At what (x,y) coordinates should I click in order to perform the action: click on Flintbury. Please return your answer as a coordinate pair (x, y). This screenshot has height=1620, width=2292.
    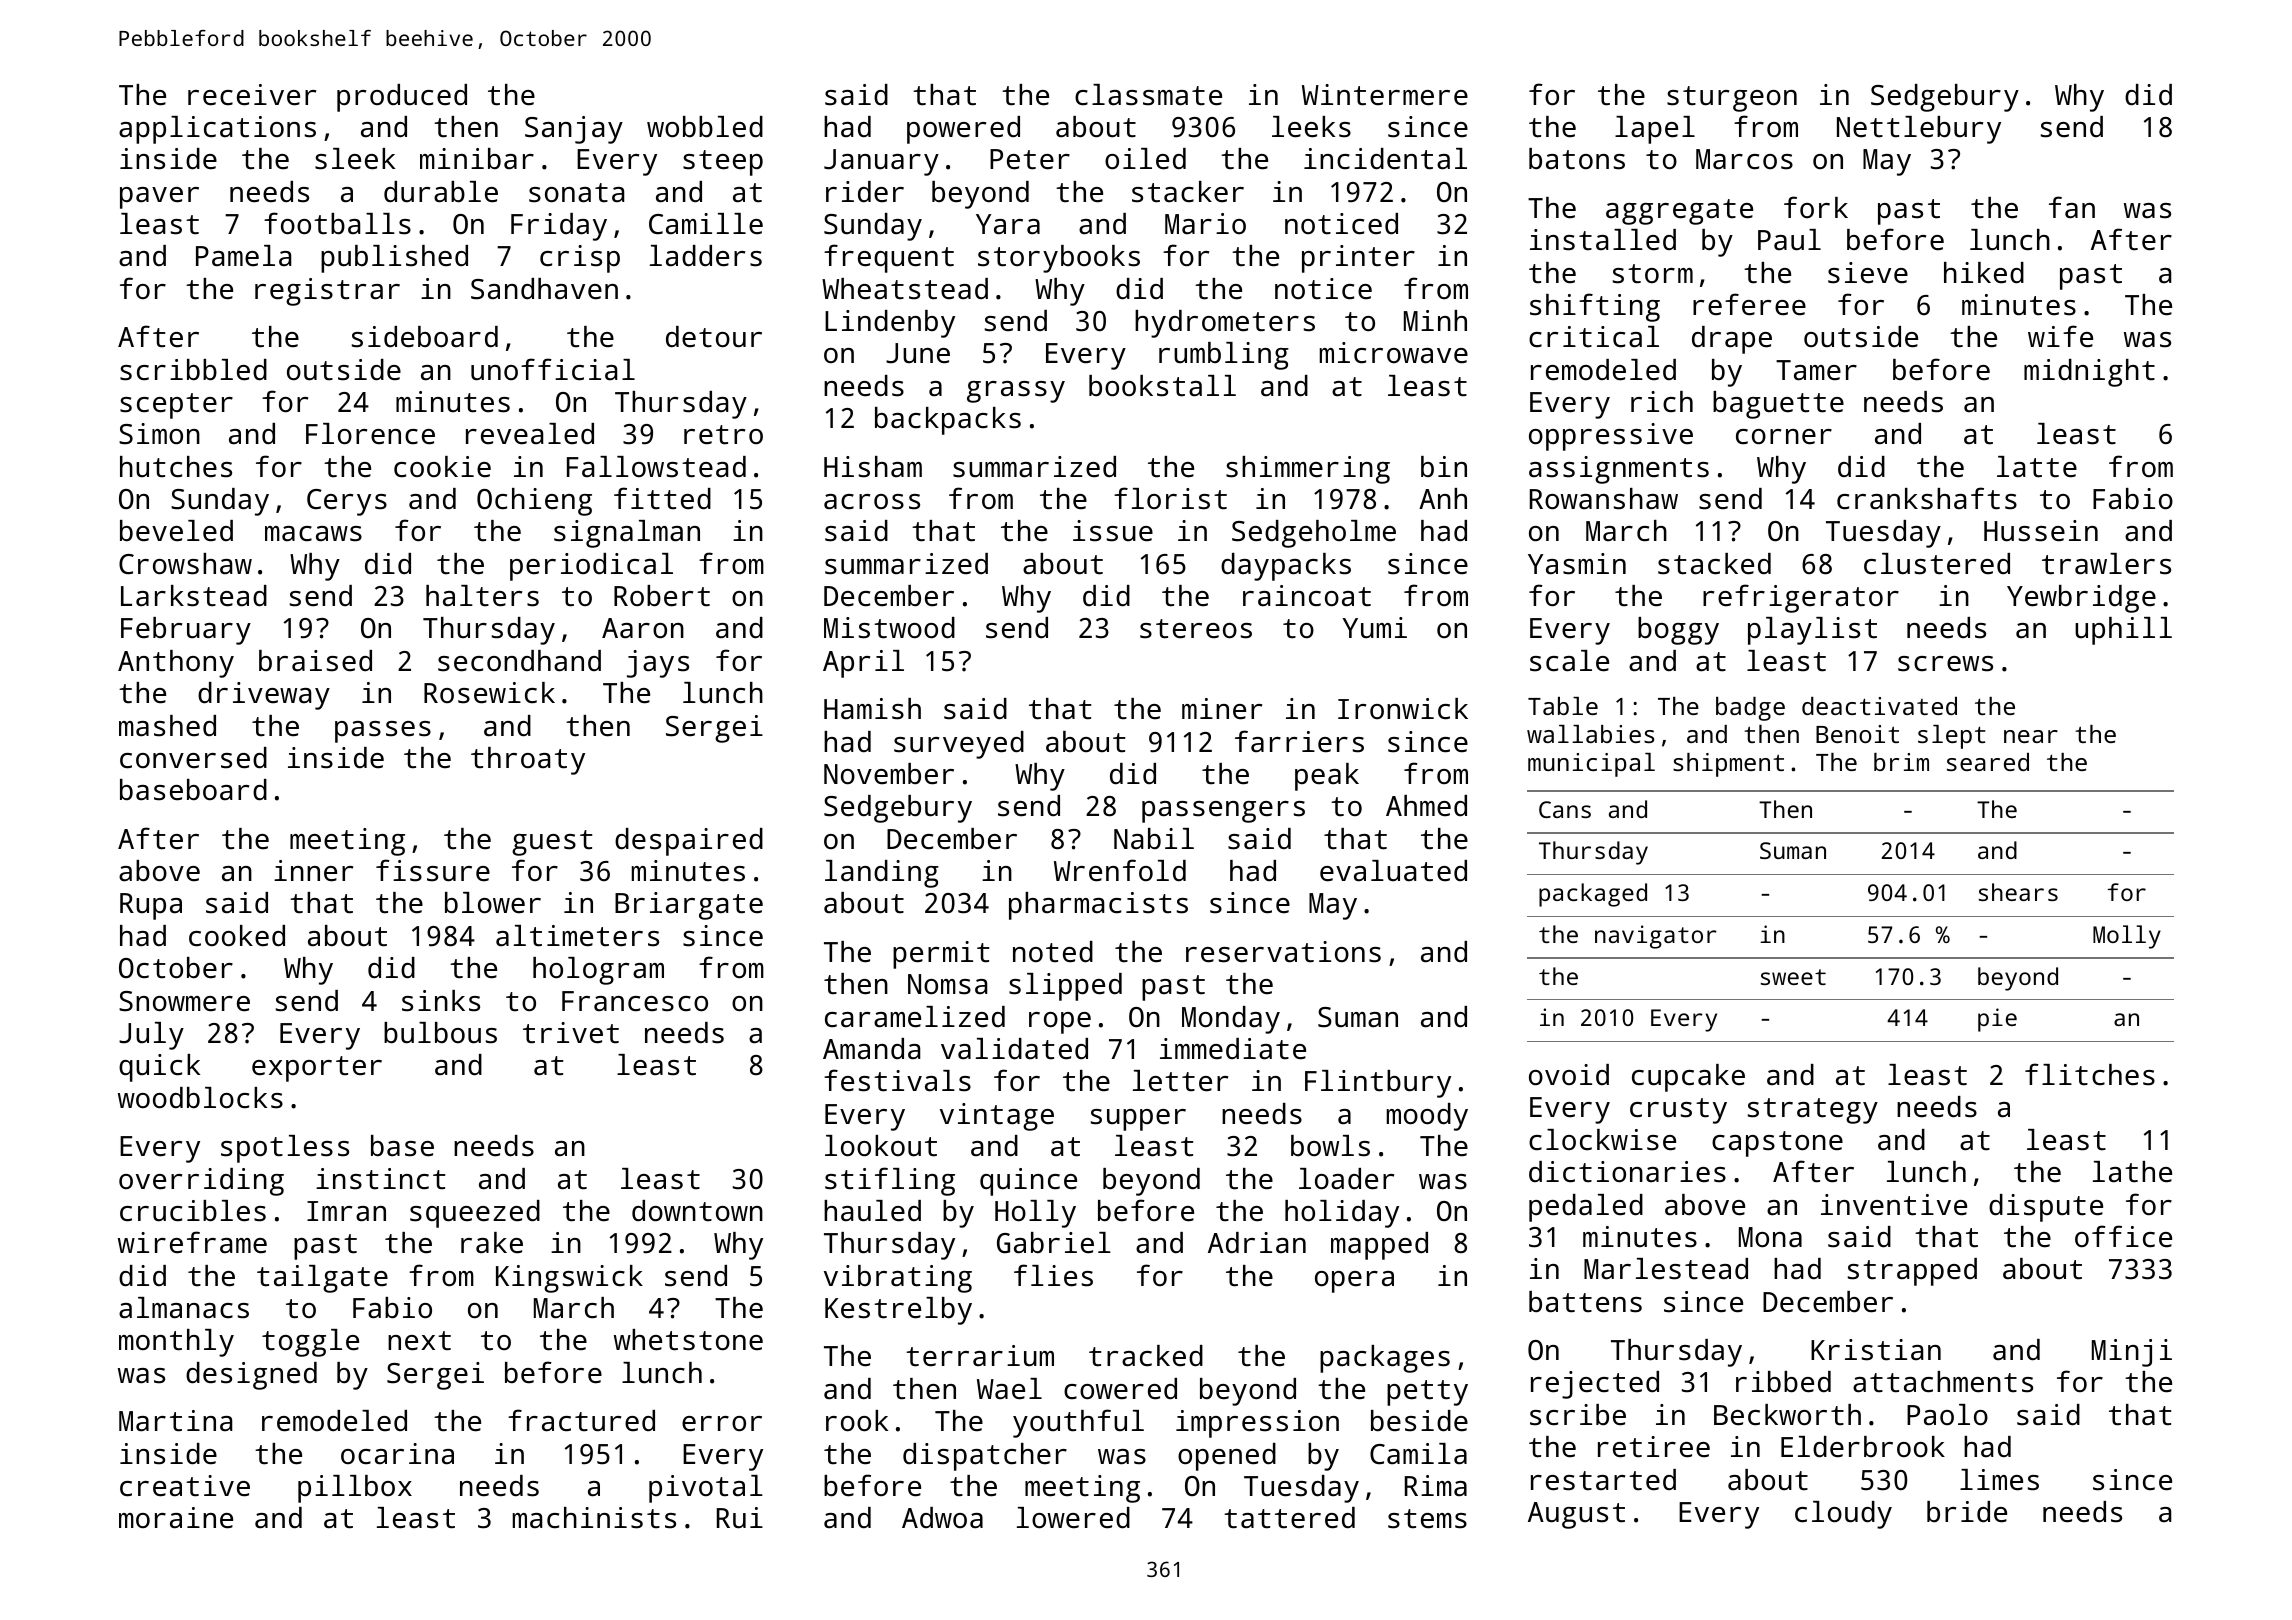
    Looking at the image, I should click on (1378, 1084).
